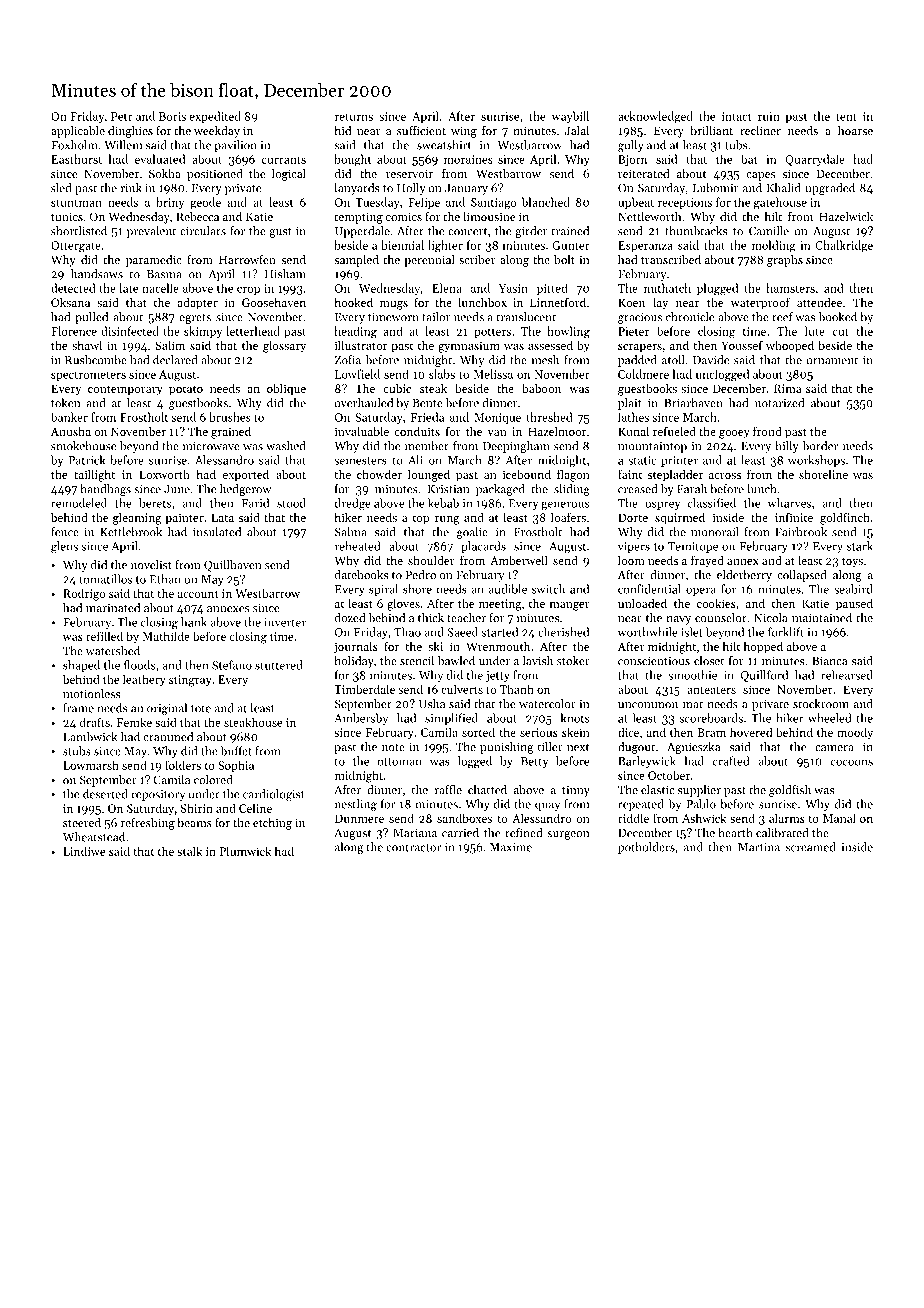  I want to click on Ottergate, so click(76, 247).
